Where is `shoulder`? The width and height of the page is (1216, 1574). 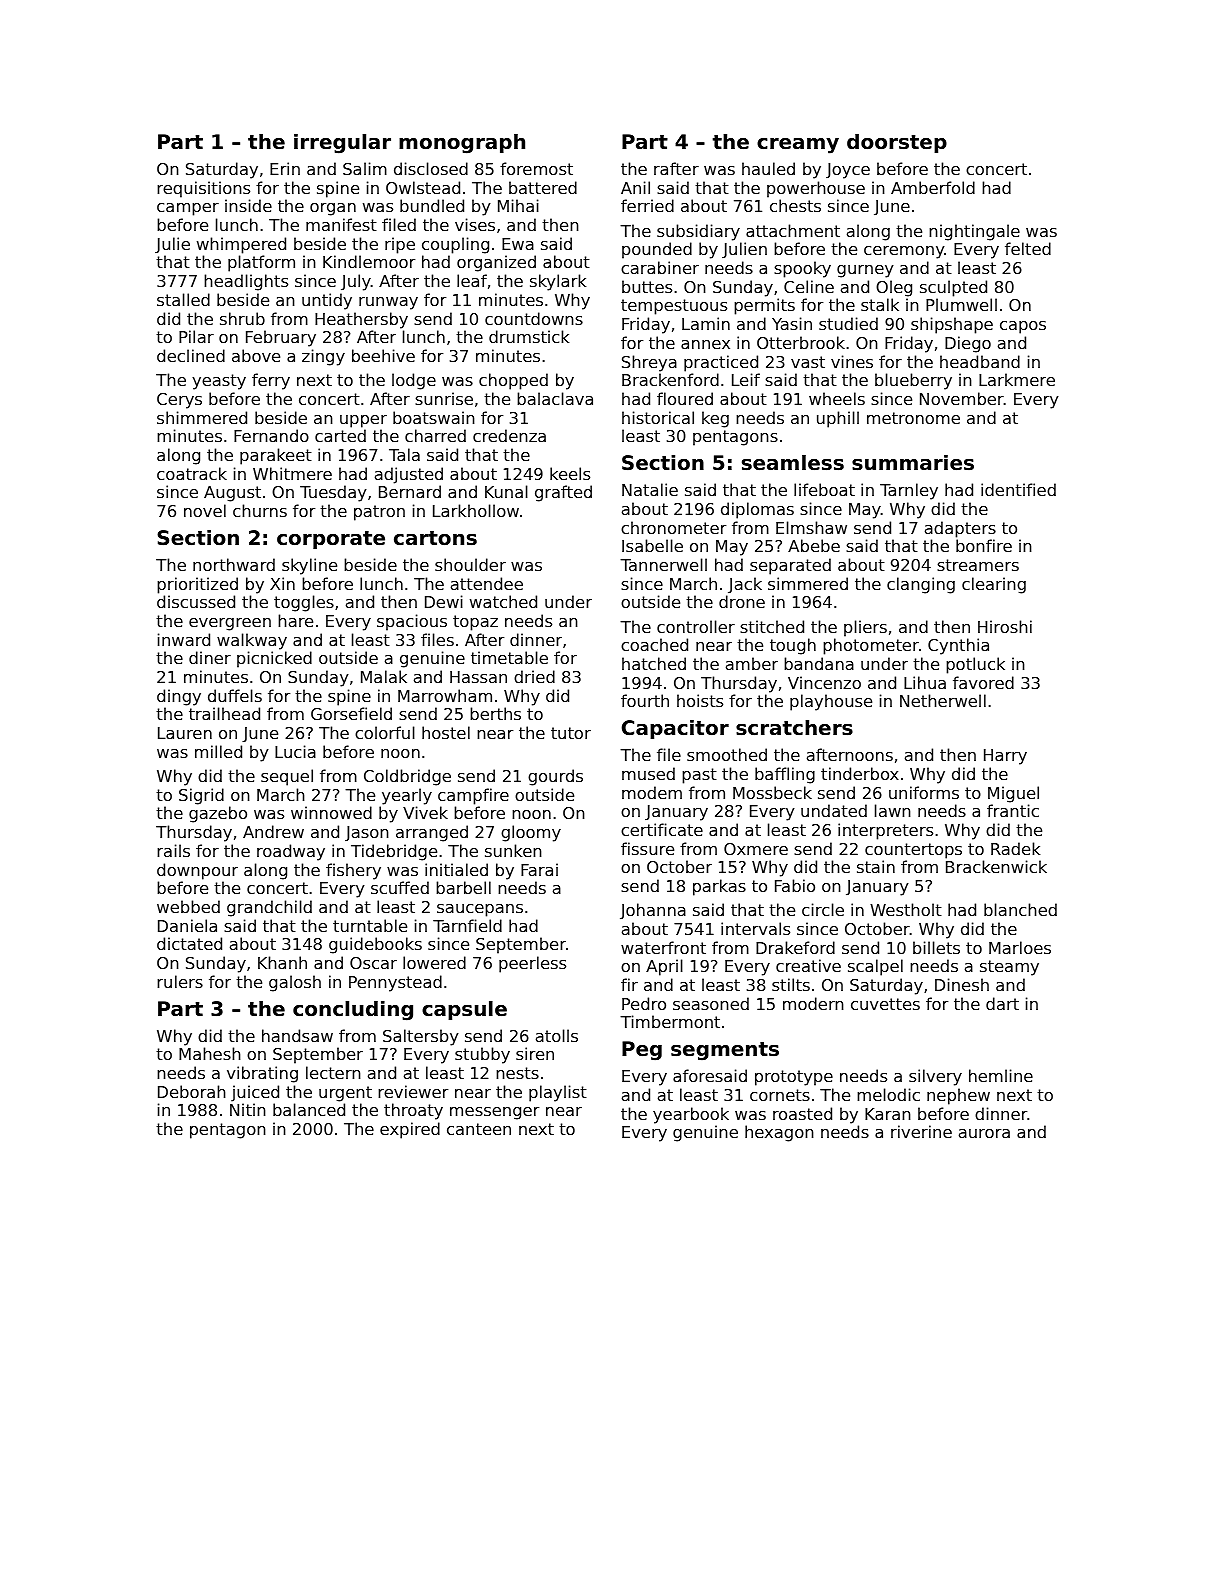
shoulder is located at coordinates (470, 564).
